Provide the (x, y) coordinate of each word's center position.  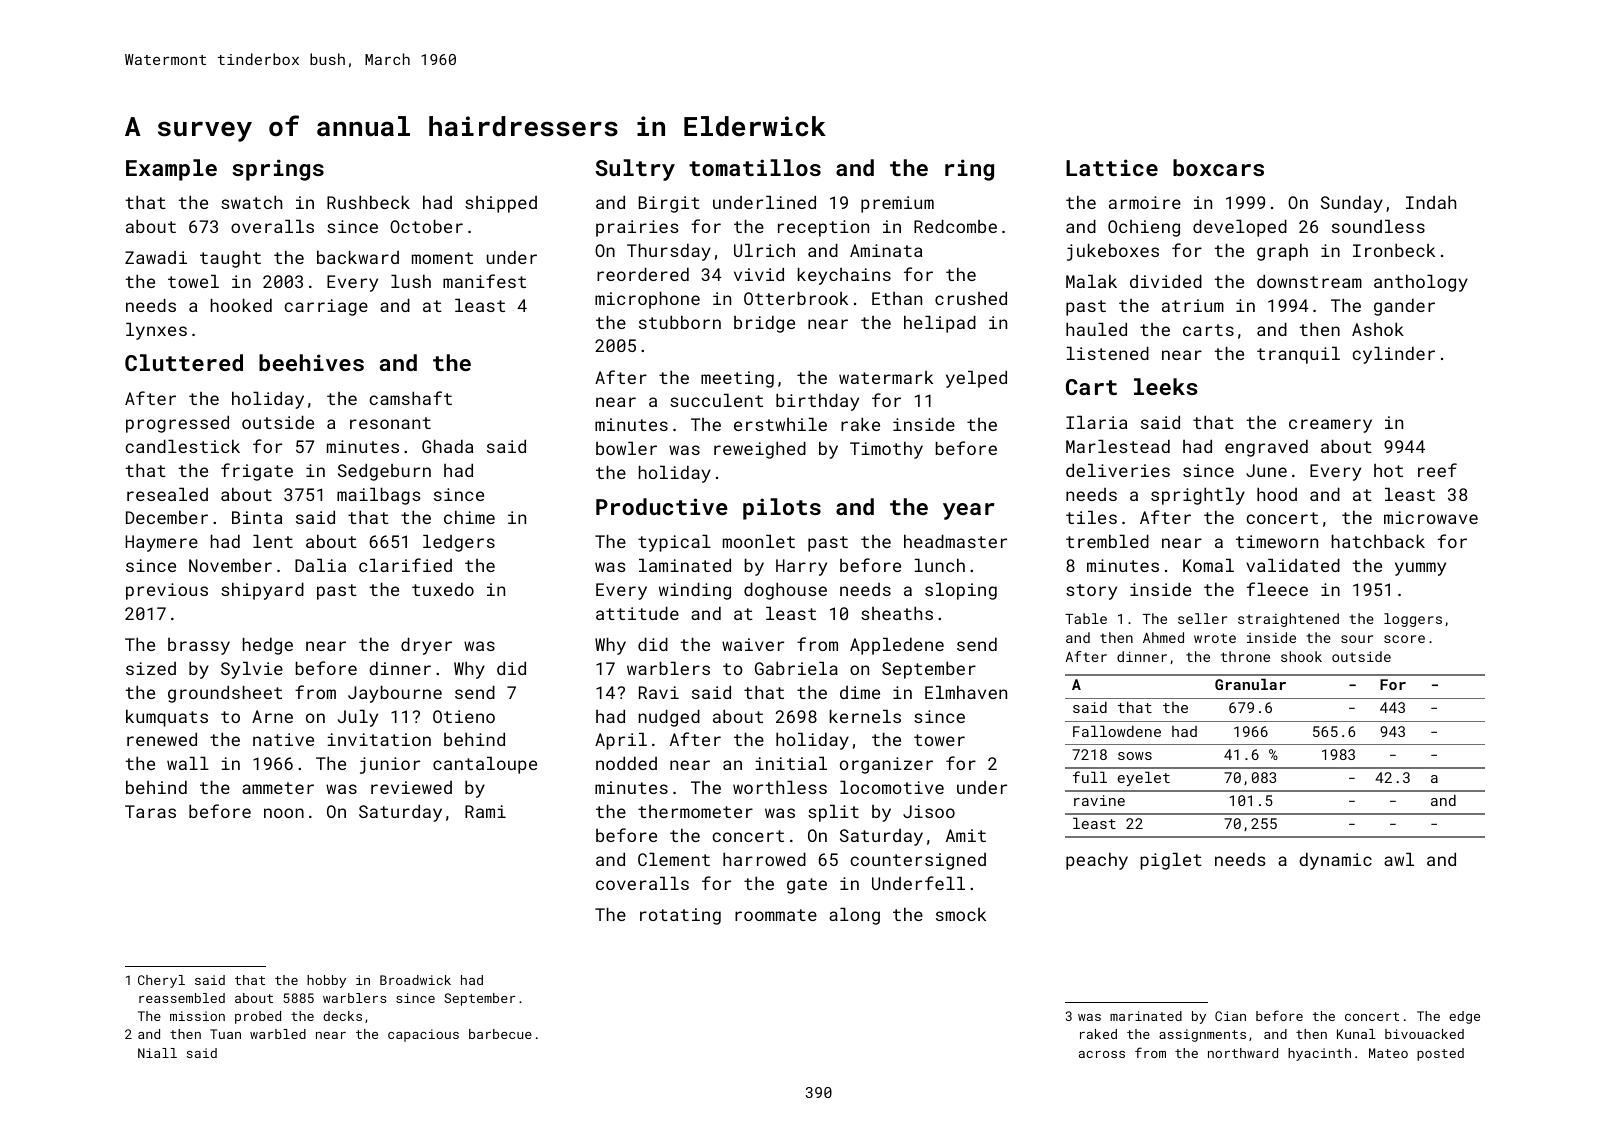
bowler (626, 448)
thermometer (695, 811)
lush (411, 281)
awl (1399, 859)
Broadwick (415, 980)
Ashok (1378, 329)
